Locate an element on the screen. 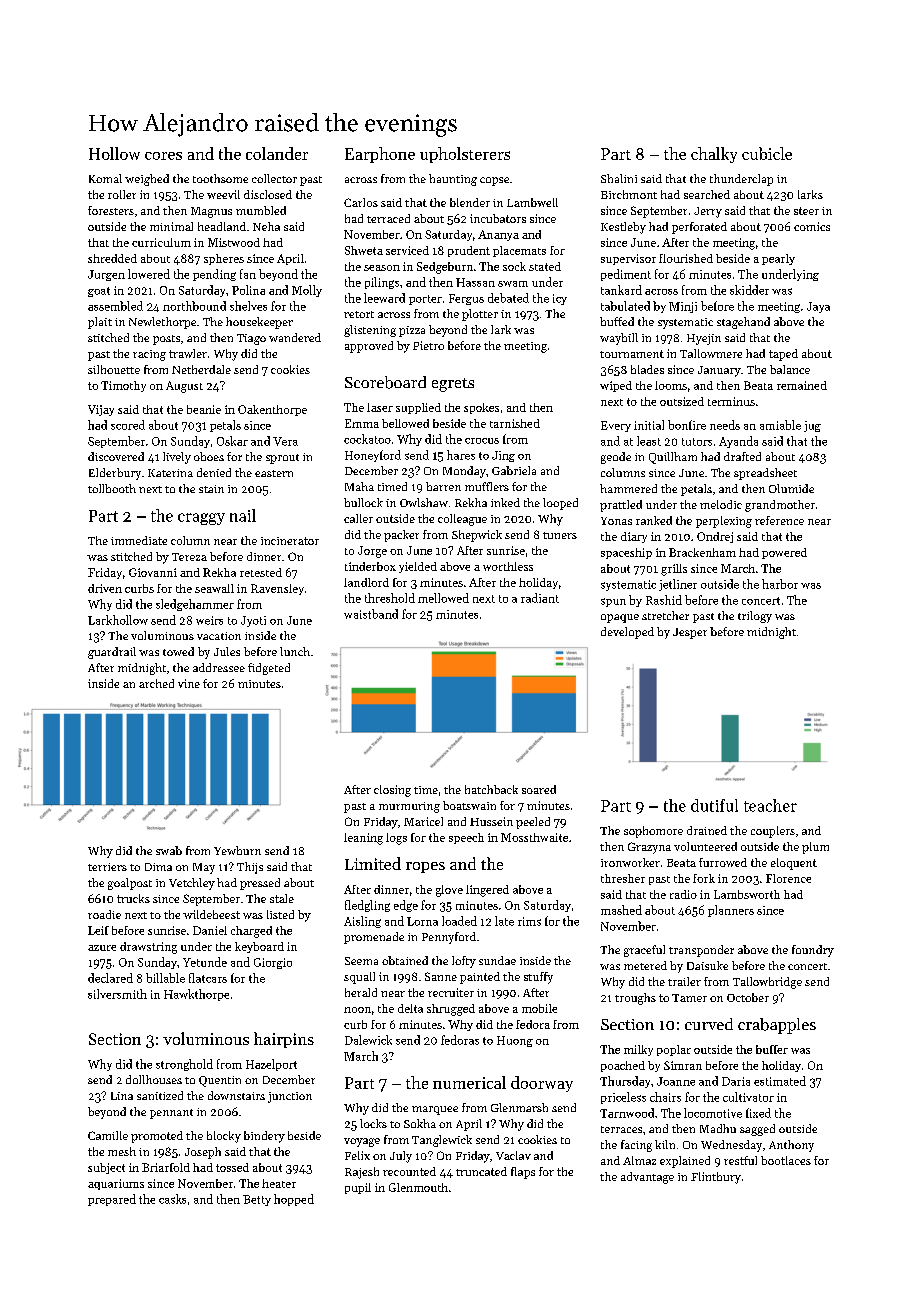 The width and height of the screenshot is (924, 1308). Gabriela is located at coordinates (514, 470).
